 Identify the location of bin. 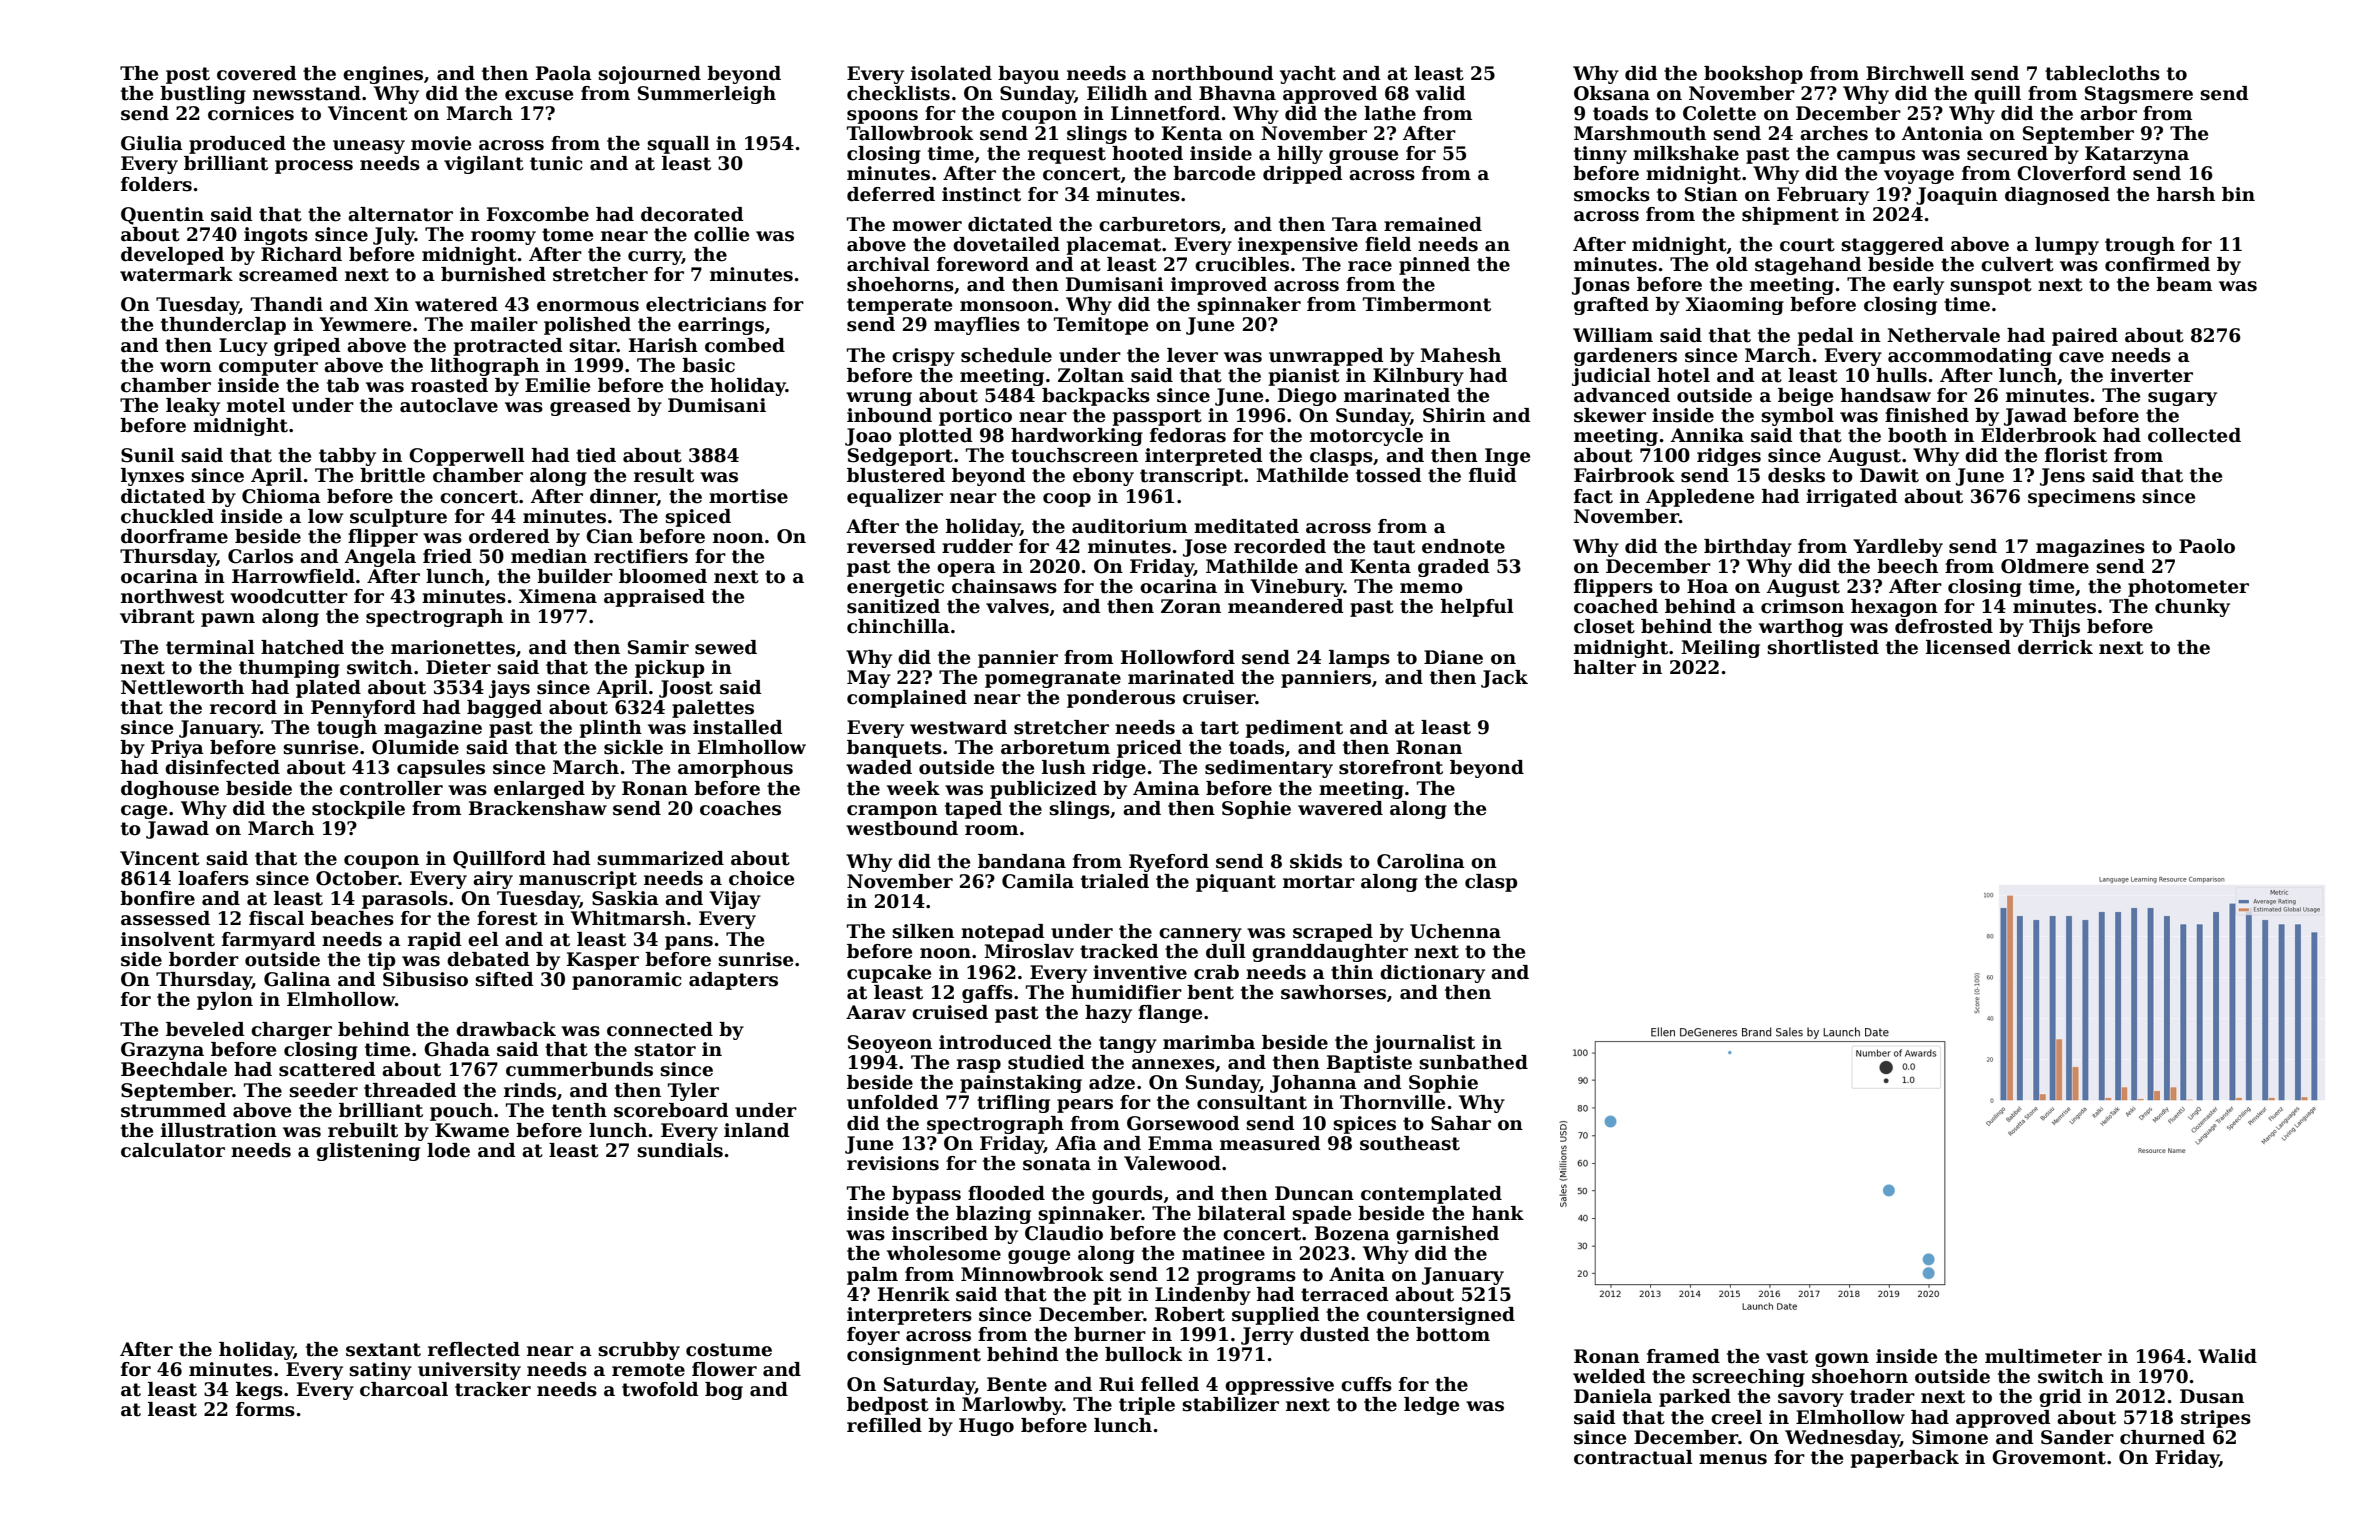
(2238, 194).
